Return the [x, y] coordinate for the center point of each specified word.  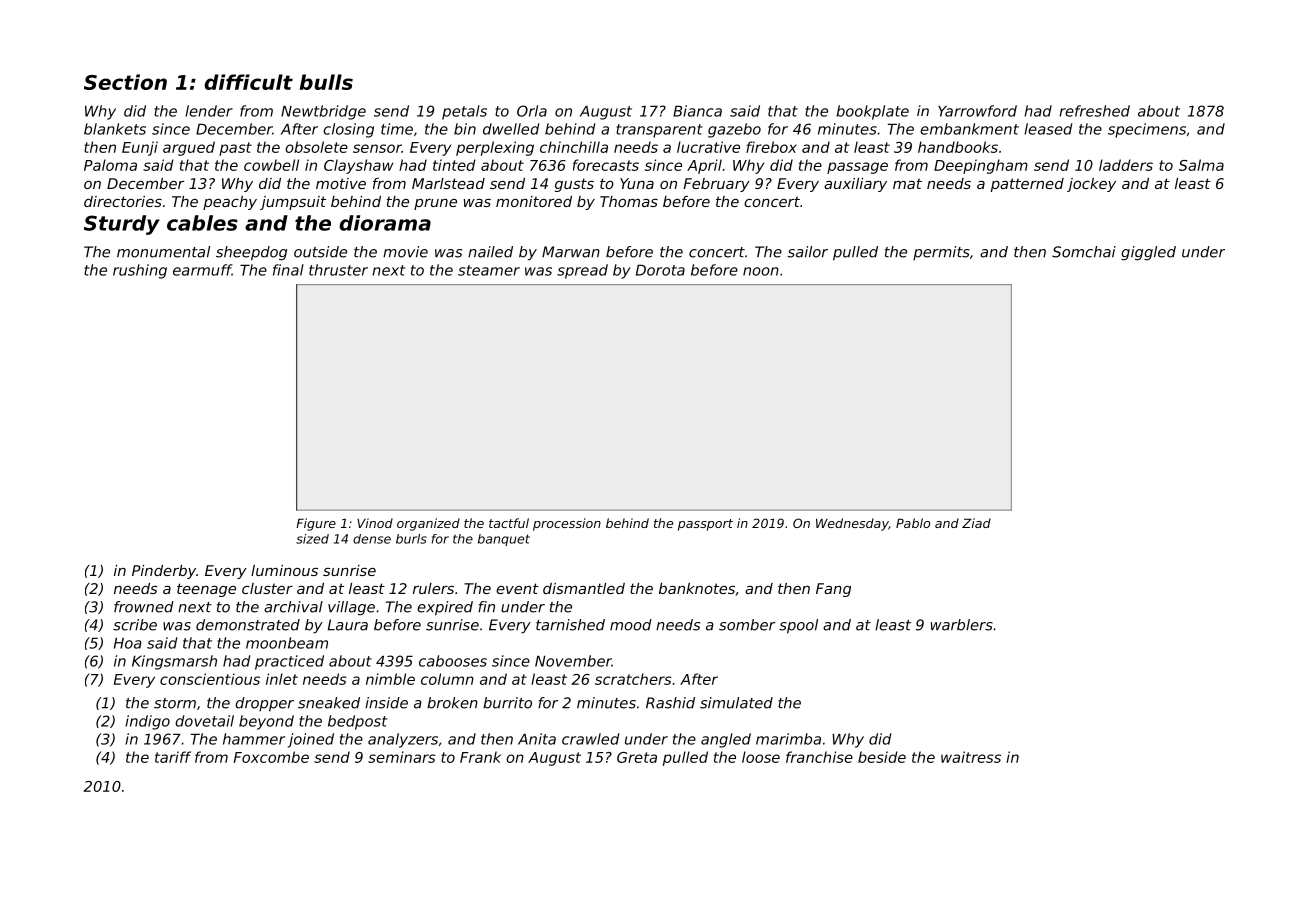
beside [882, 757]
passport [705, 525]
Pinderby [164, 572]
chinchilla [574, 147]
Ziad [976, 523]
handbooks [958, 147]
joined [311, 740]
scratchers [633, 679]
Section [125, 82]
